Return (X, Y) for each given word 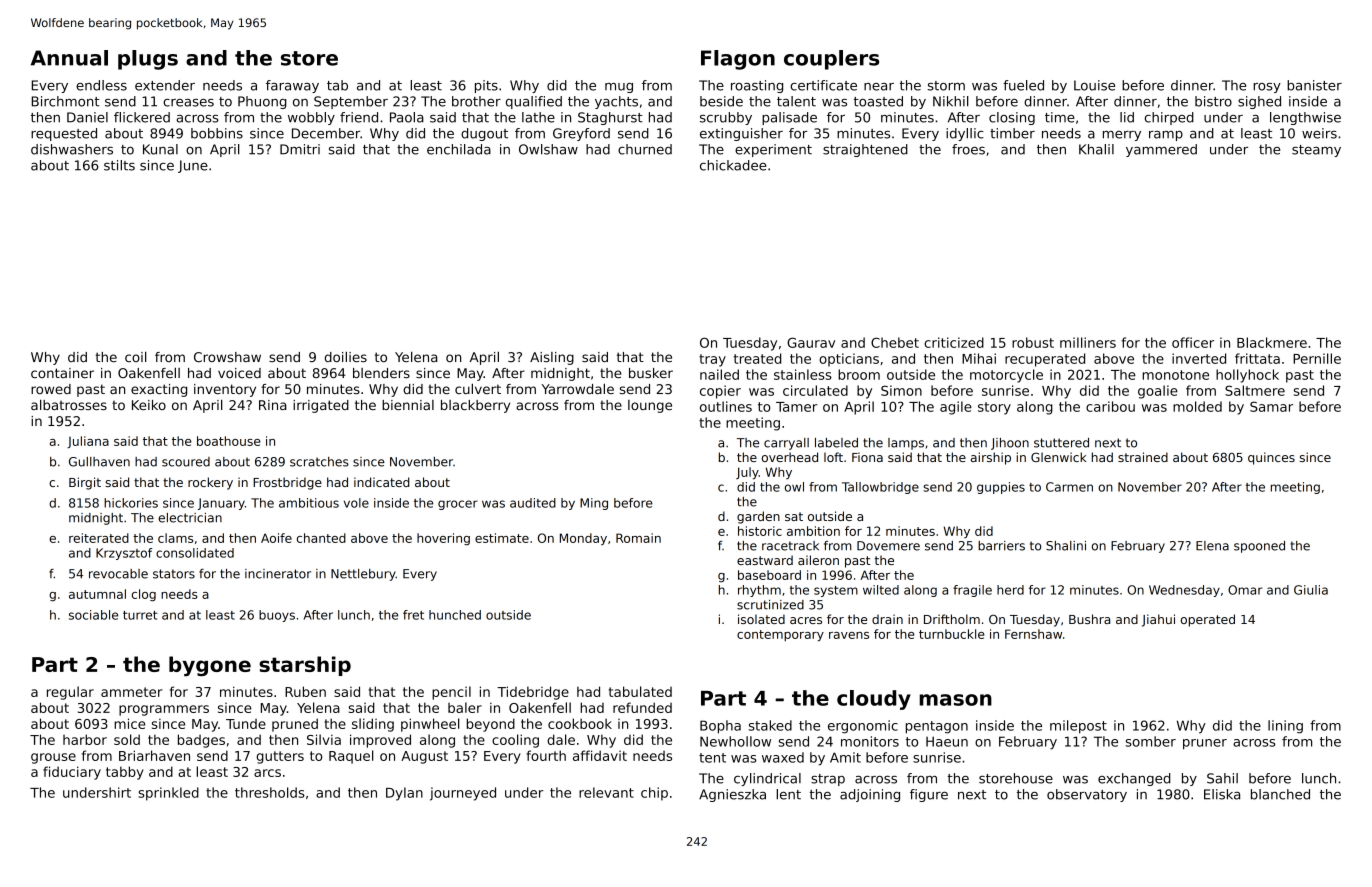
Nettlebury (363, 575)
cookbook (580, 723)
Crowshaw (227, 357)
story (994, 408)
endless (101, 85)
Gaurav (811, 342)
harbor (85, 739)
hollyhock (1247, 376)
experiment (773, 150)
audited (533, 503)
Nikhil (951, 101)
